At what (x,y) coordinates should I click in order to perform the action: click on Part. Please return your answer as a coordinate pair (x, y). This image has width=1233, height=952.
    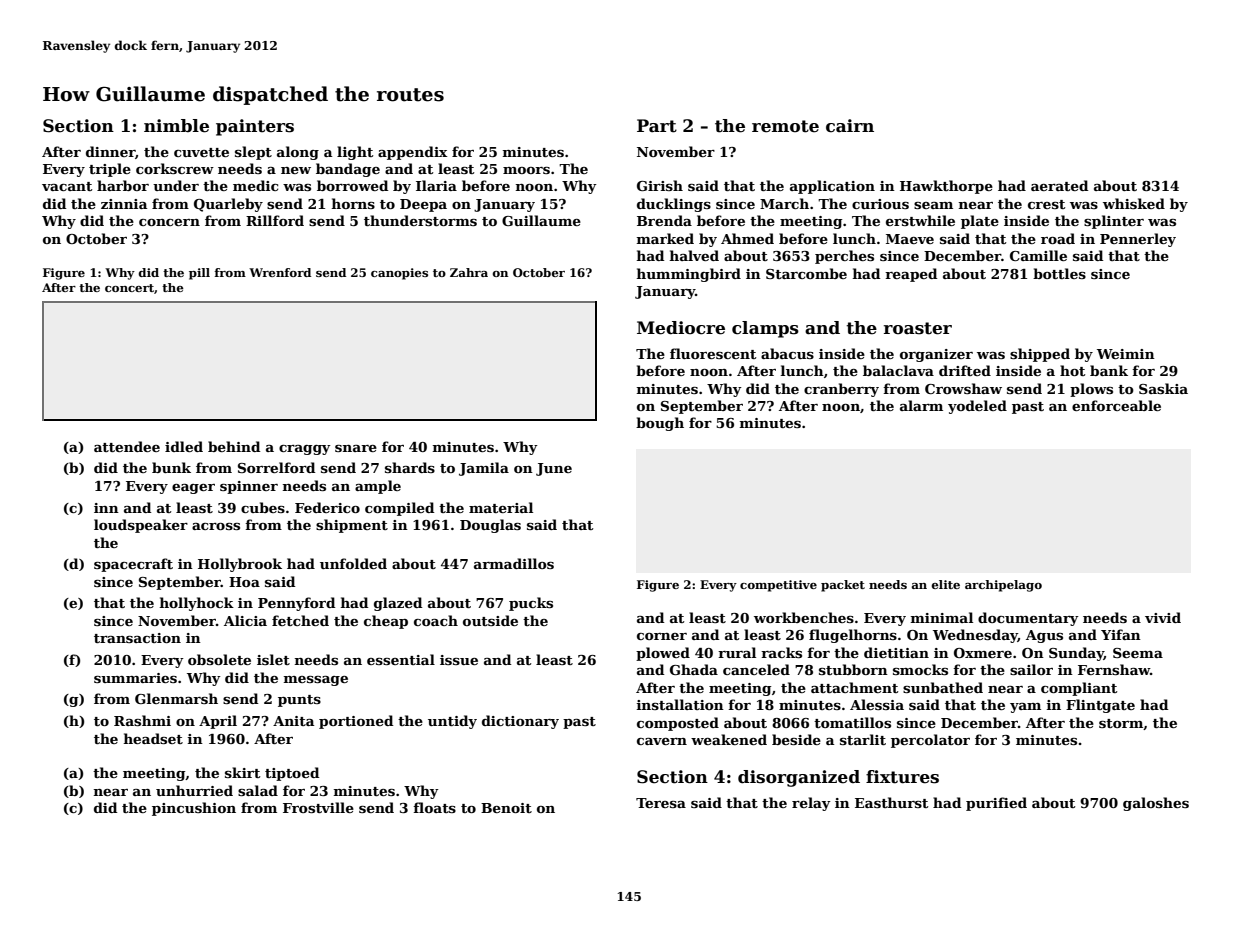
    Looking at the image, I should click on (657, 126).
